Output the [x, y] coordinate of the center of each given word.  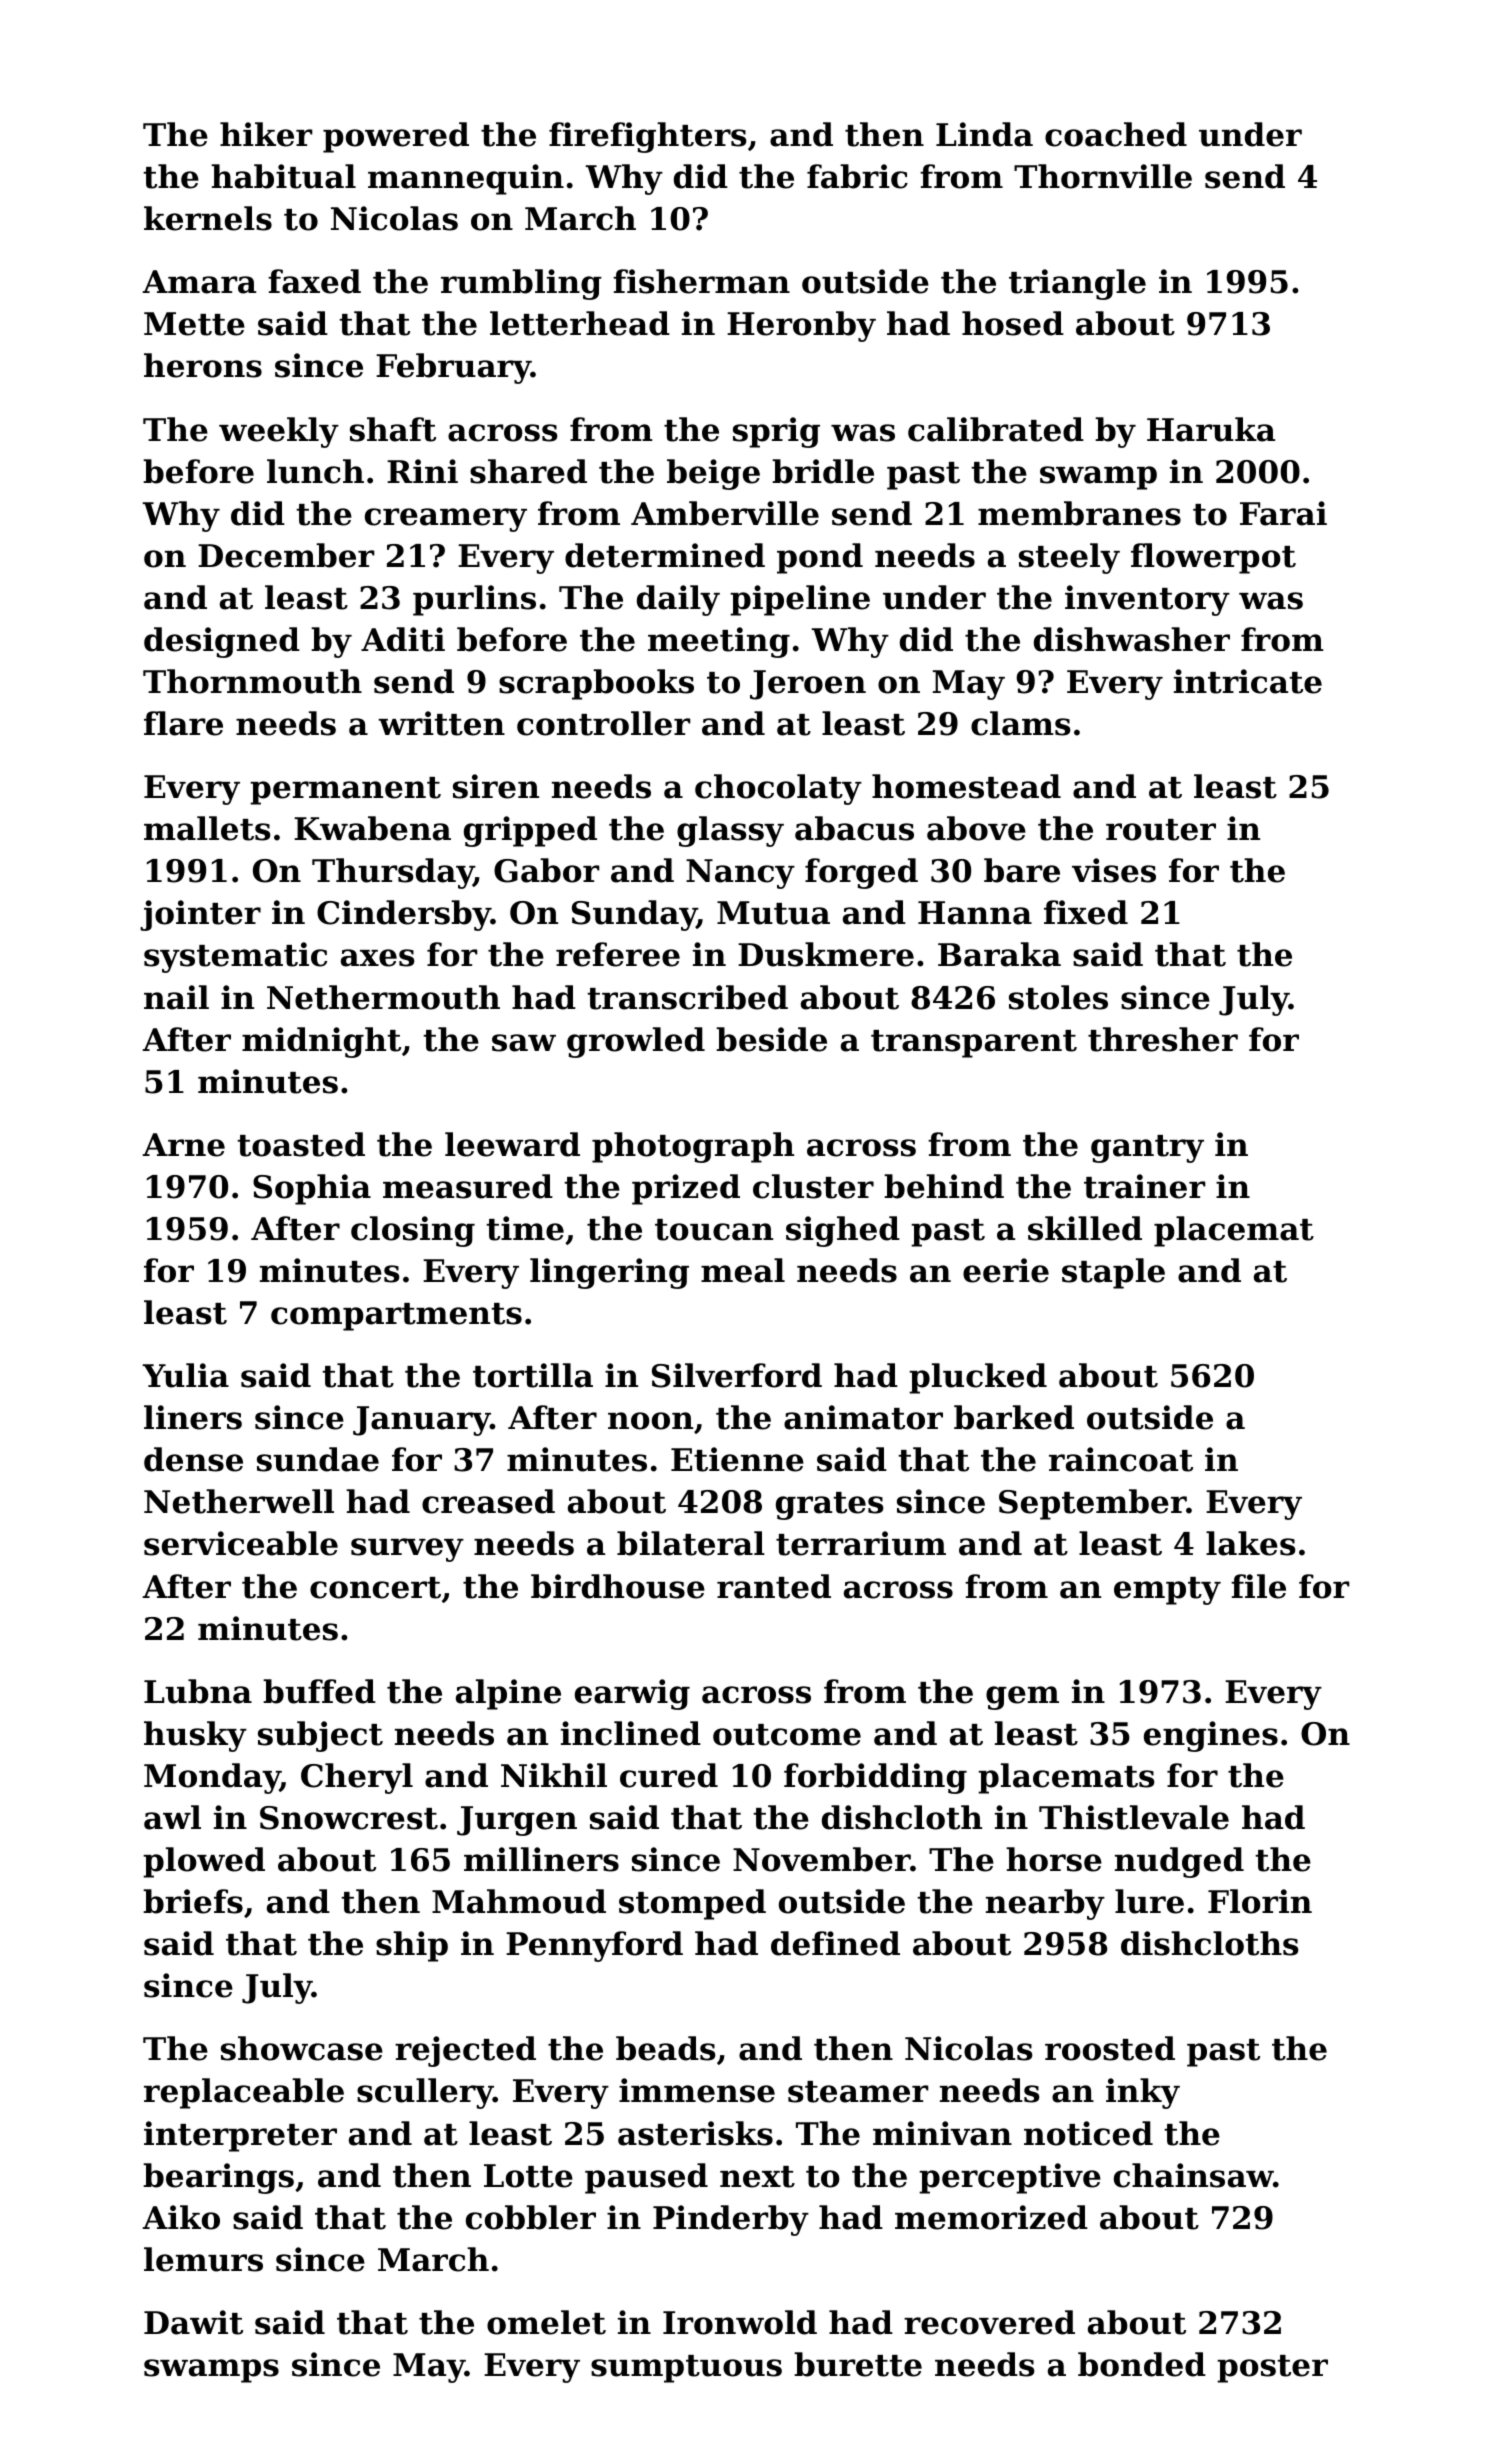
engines [1211, 1736]
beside [771, 1039]
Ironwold [740, 2322]
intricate [1248, 681]
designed [222, 642]
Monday [212, 1778]
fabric [857, 176]
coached [1116, 134]
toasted [301, 1144]
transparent [974, 1044]
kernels [208, 218]
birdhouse [618, 1586]
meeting [719, 642]
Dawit [193, 2322]
